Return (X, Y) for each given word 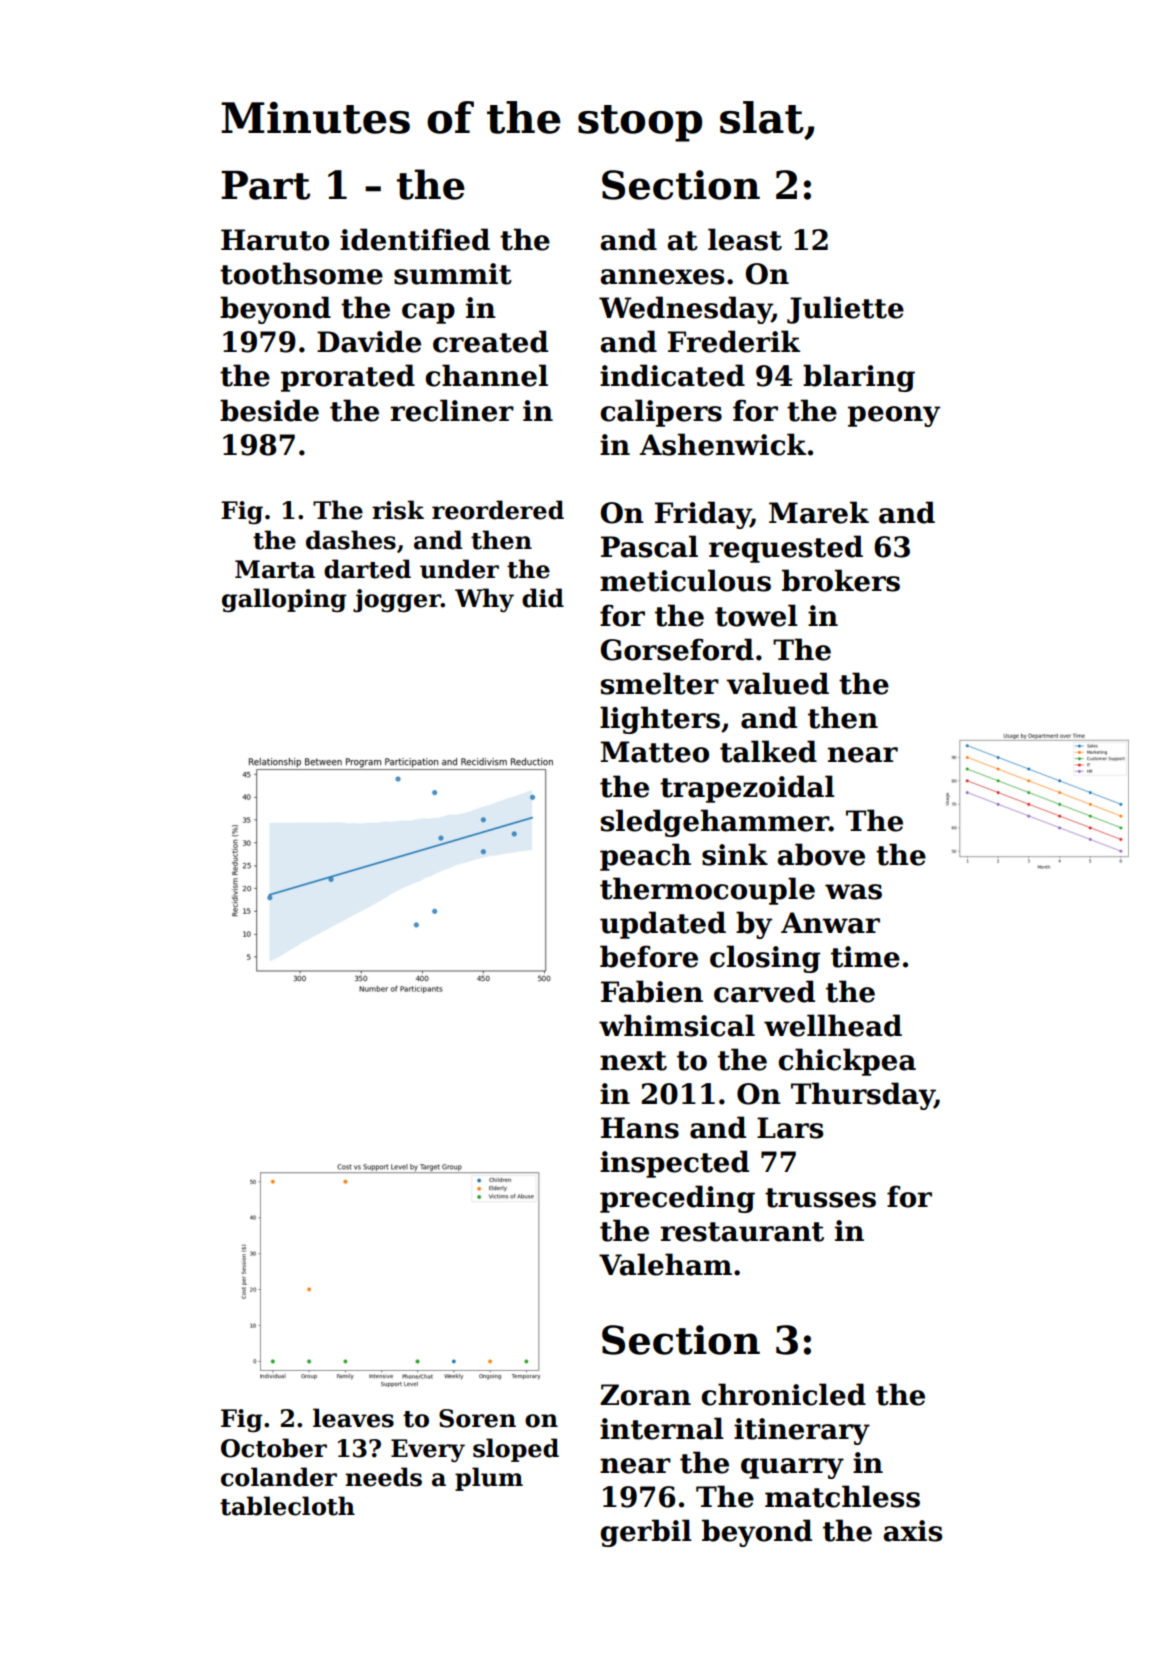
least (745, 239)
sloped (516, 1450)
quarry (792, 1468)
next (633, 1061)
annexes (662, 277)
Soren (477, 1418)
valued (777, 683)
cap (428, 313)
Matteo (654, 752)
